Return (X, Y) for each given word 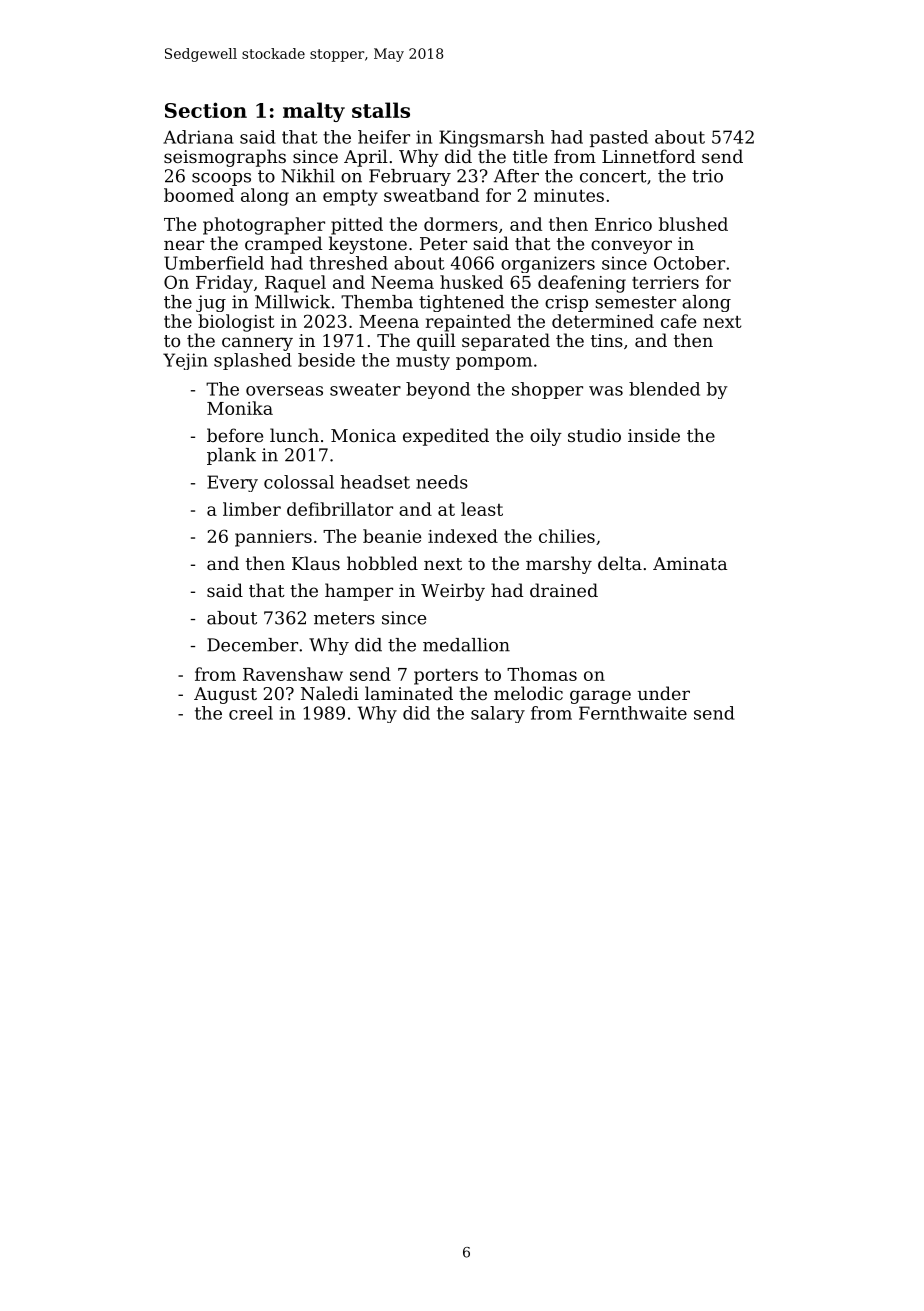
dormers (461, 224)
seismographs (225, 158)
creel (251, 713)
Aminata (690, 563)
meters (344, 618)
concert (613, 176)
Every (232, 483)
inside (654, 435)
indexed (463, 536)
